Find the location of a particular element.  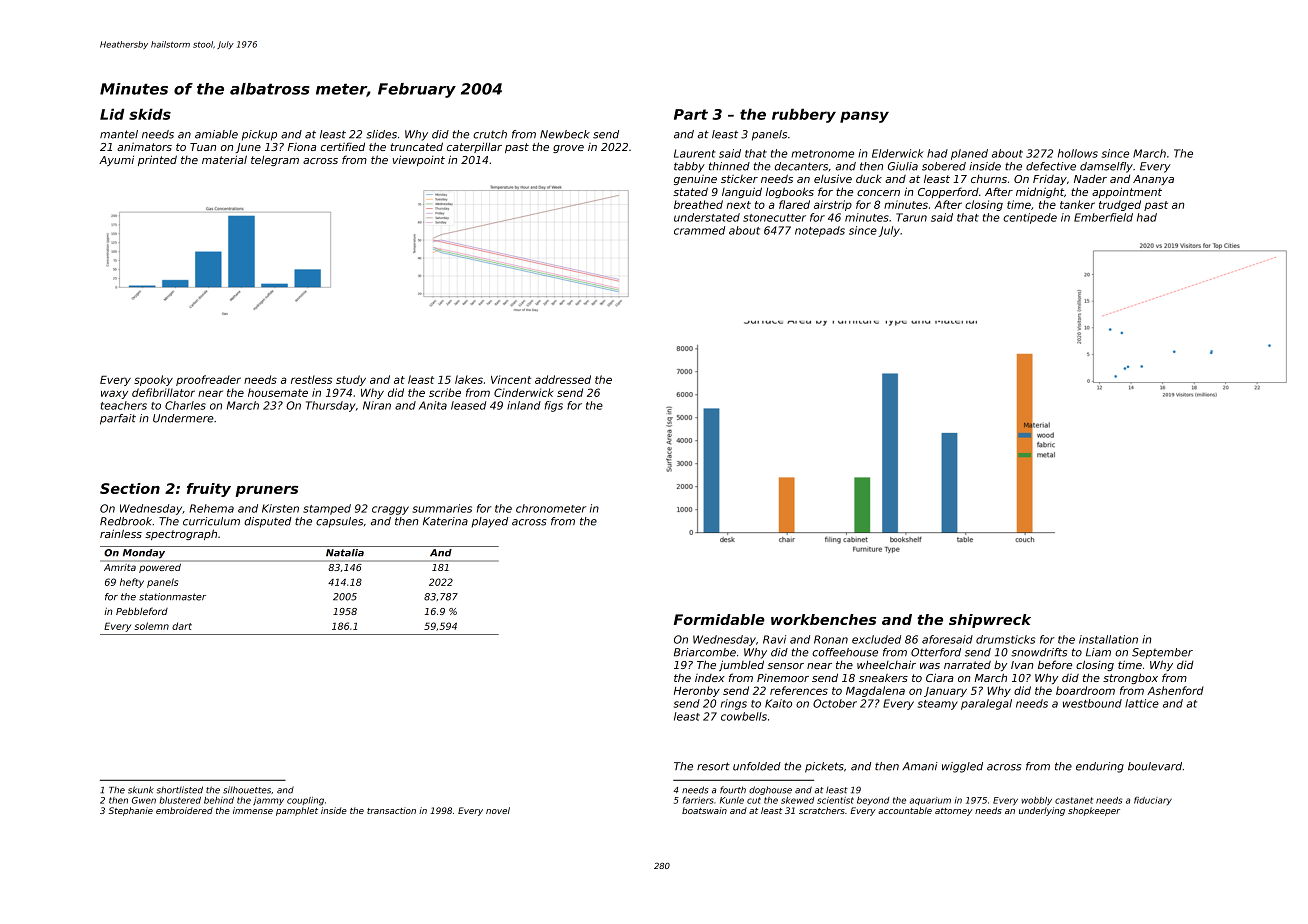

hollows is located at coordinates (1078, 153).
